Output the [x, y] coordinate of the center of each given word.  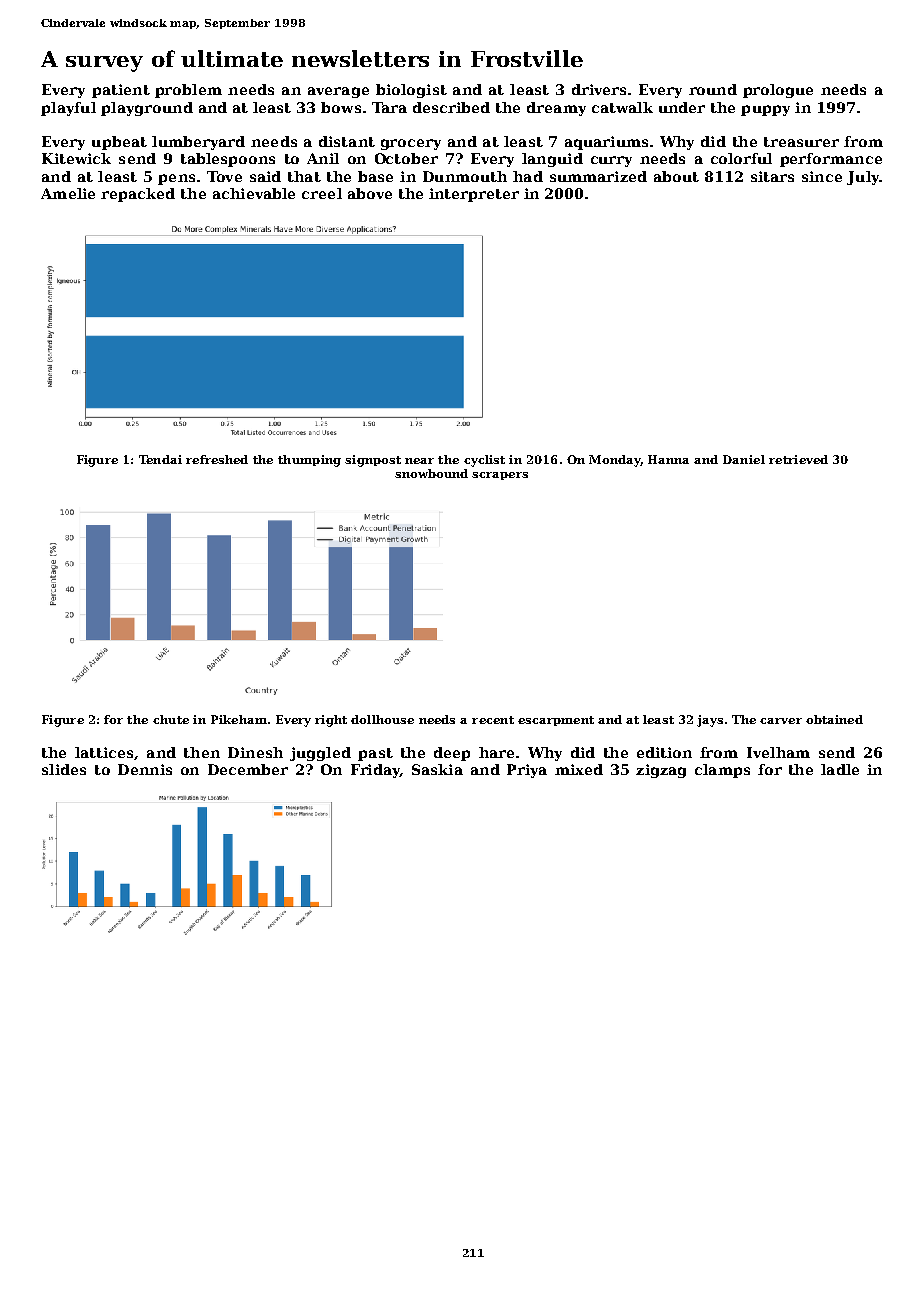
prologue [778, 91]
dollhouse [382, 719]
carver [781, 721]
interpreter [474, 195]
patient [121, 91]
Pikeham [239, 719]
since [822, 176]
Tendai [160, 459]
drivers [599, 89]
